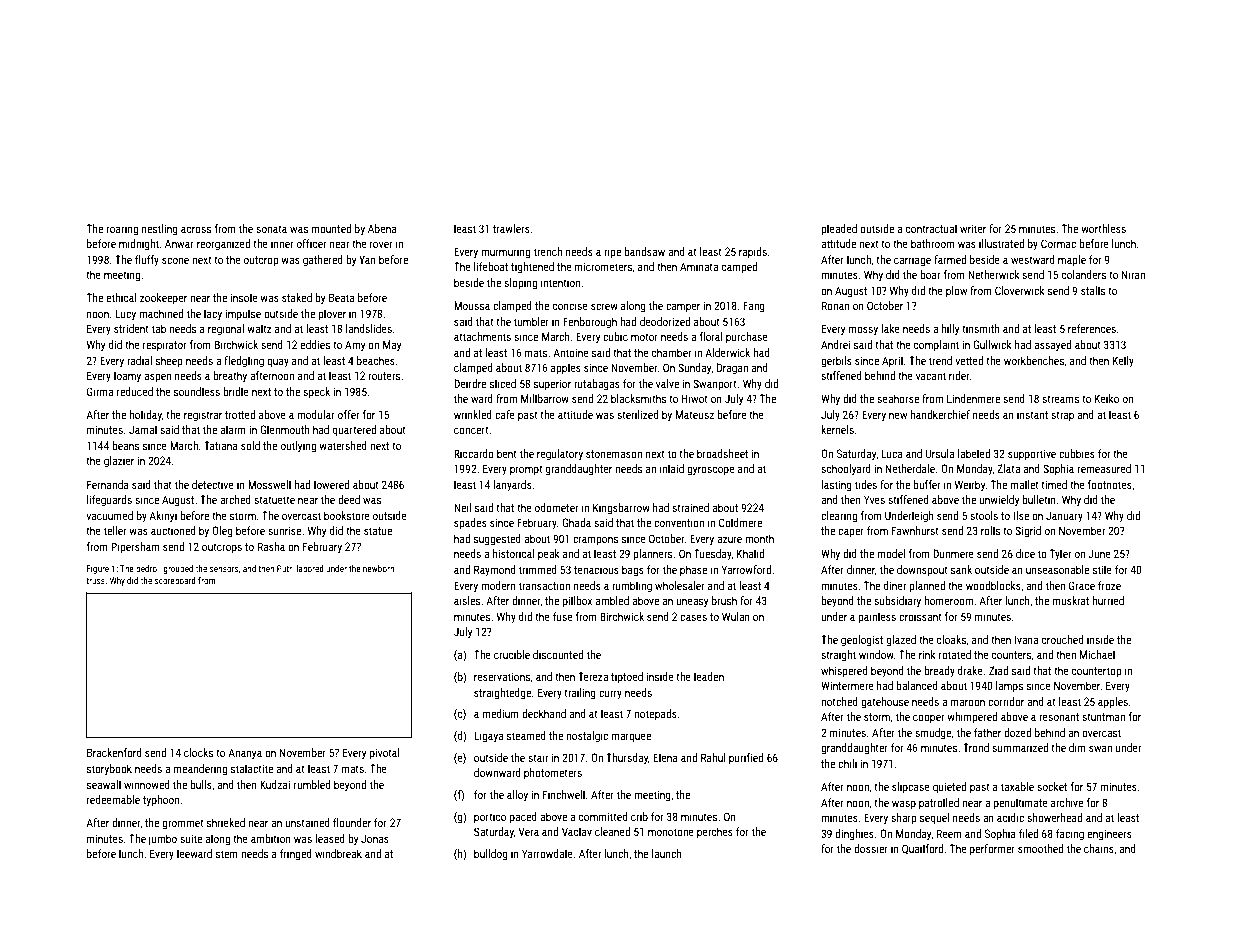  Describe the element at coordinates (837, 429) in the screenshot. I see `kernels` at that location.
